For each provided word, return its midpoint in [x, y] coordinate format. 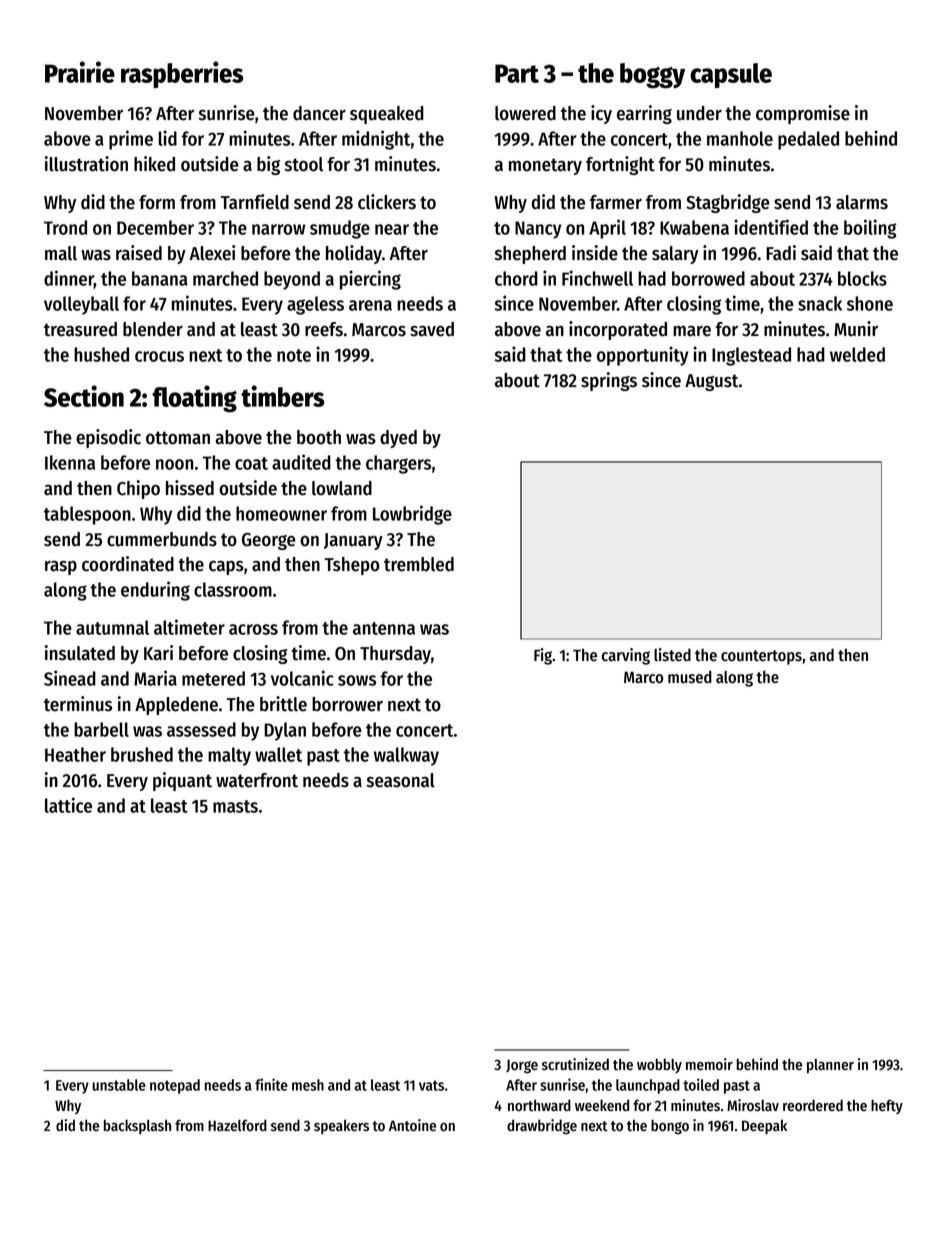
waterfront [257, 780]
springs [609, 381]
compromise [803, 114]
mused [690, 677]
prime [131, 140]
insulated [80, 653]
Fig [543, 656]
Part [517, 73]
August [711, 382]
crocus [159, 356]
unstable [119, 1085]
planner [830, 1066]
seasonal [401, 780]
